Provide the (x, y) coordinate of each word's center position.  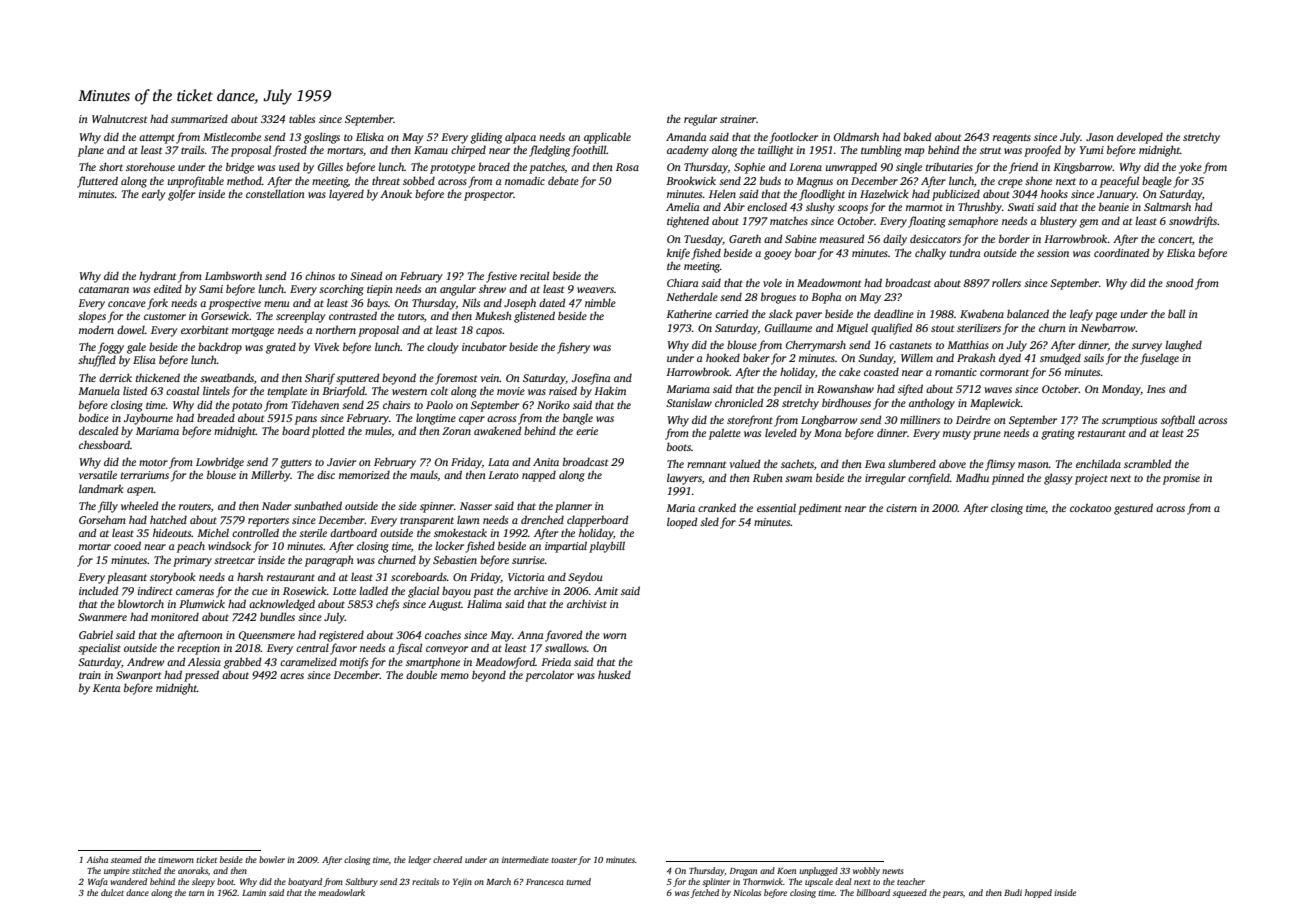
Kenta (106, 688)
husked (614, 674)
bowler (272, 859)
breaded (216, 417)
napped (539, 476)
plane (91, 151)
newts (893, 871)
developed (1140, 138)
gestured (1133, 509)
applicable (607, 138)
